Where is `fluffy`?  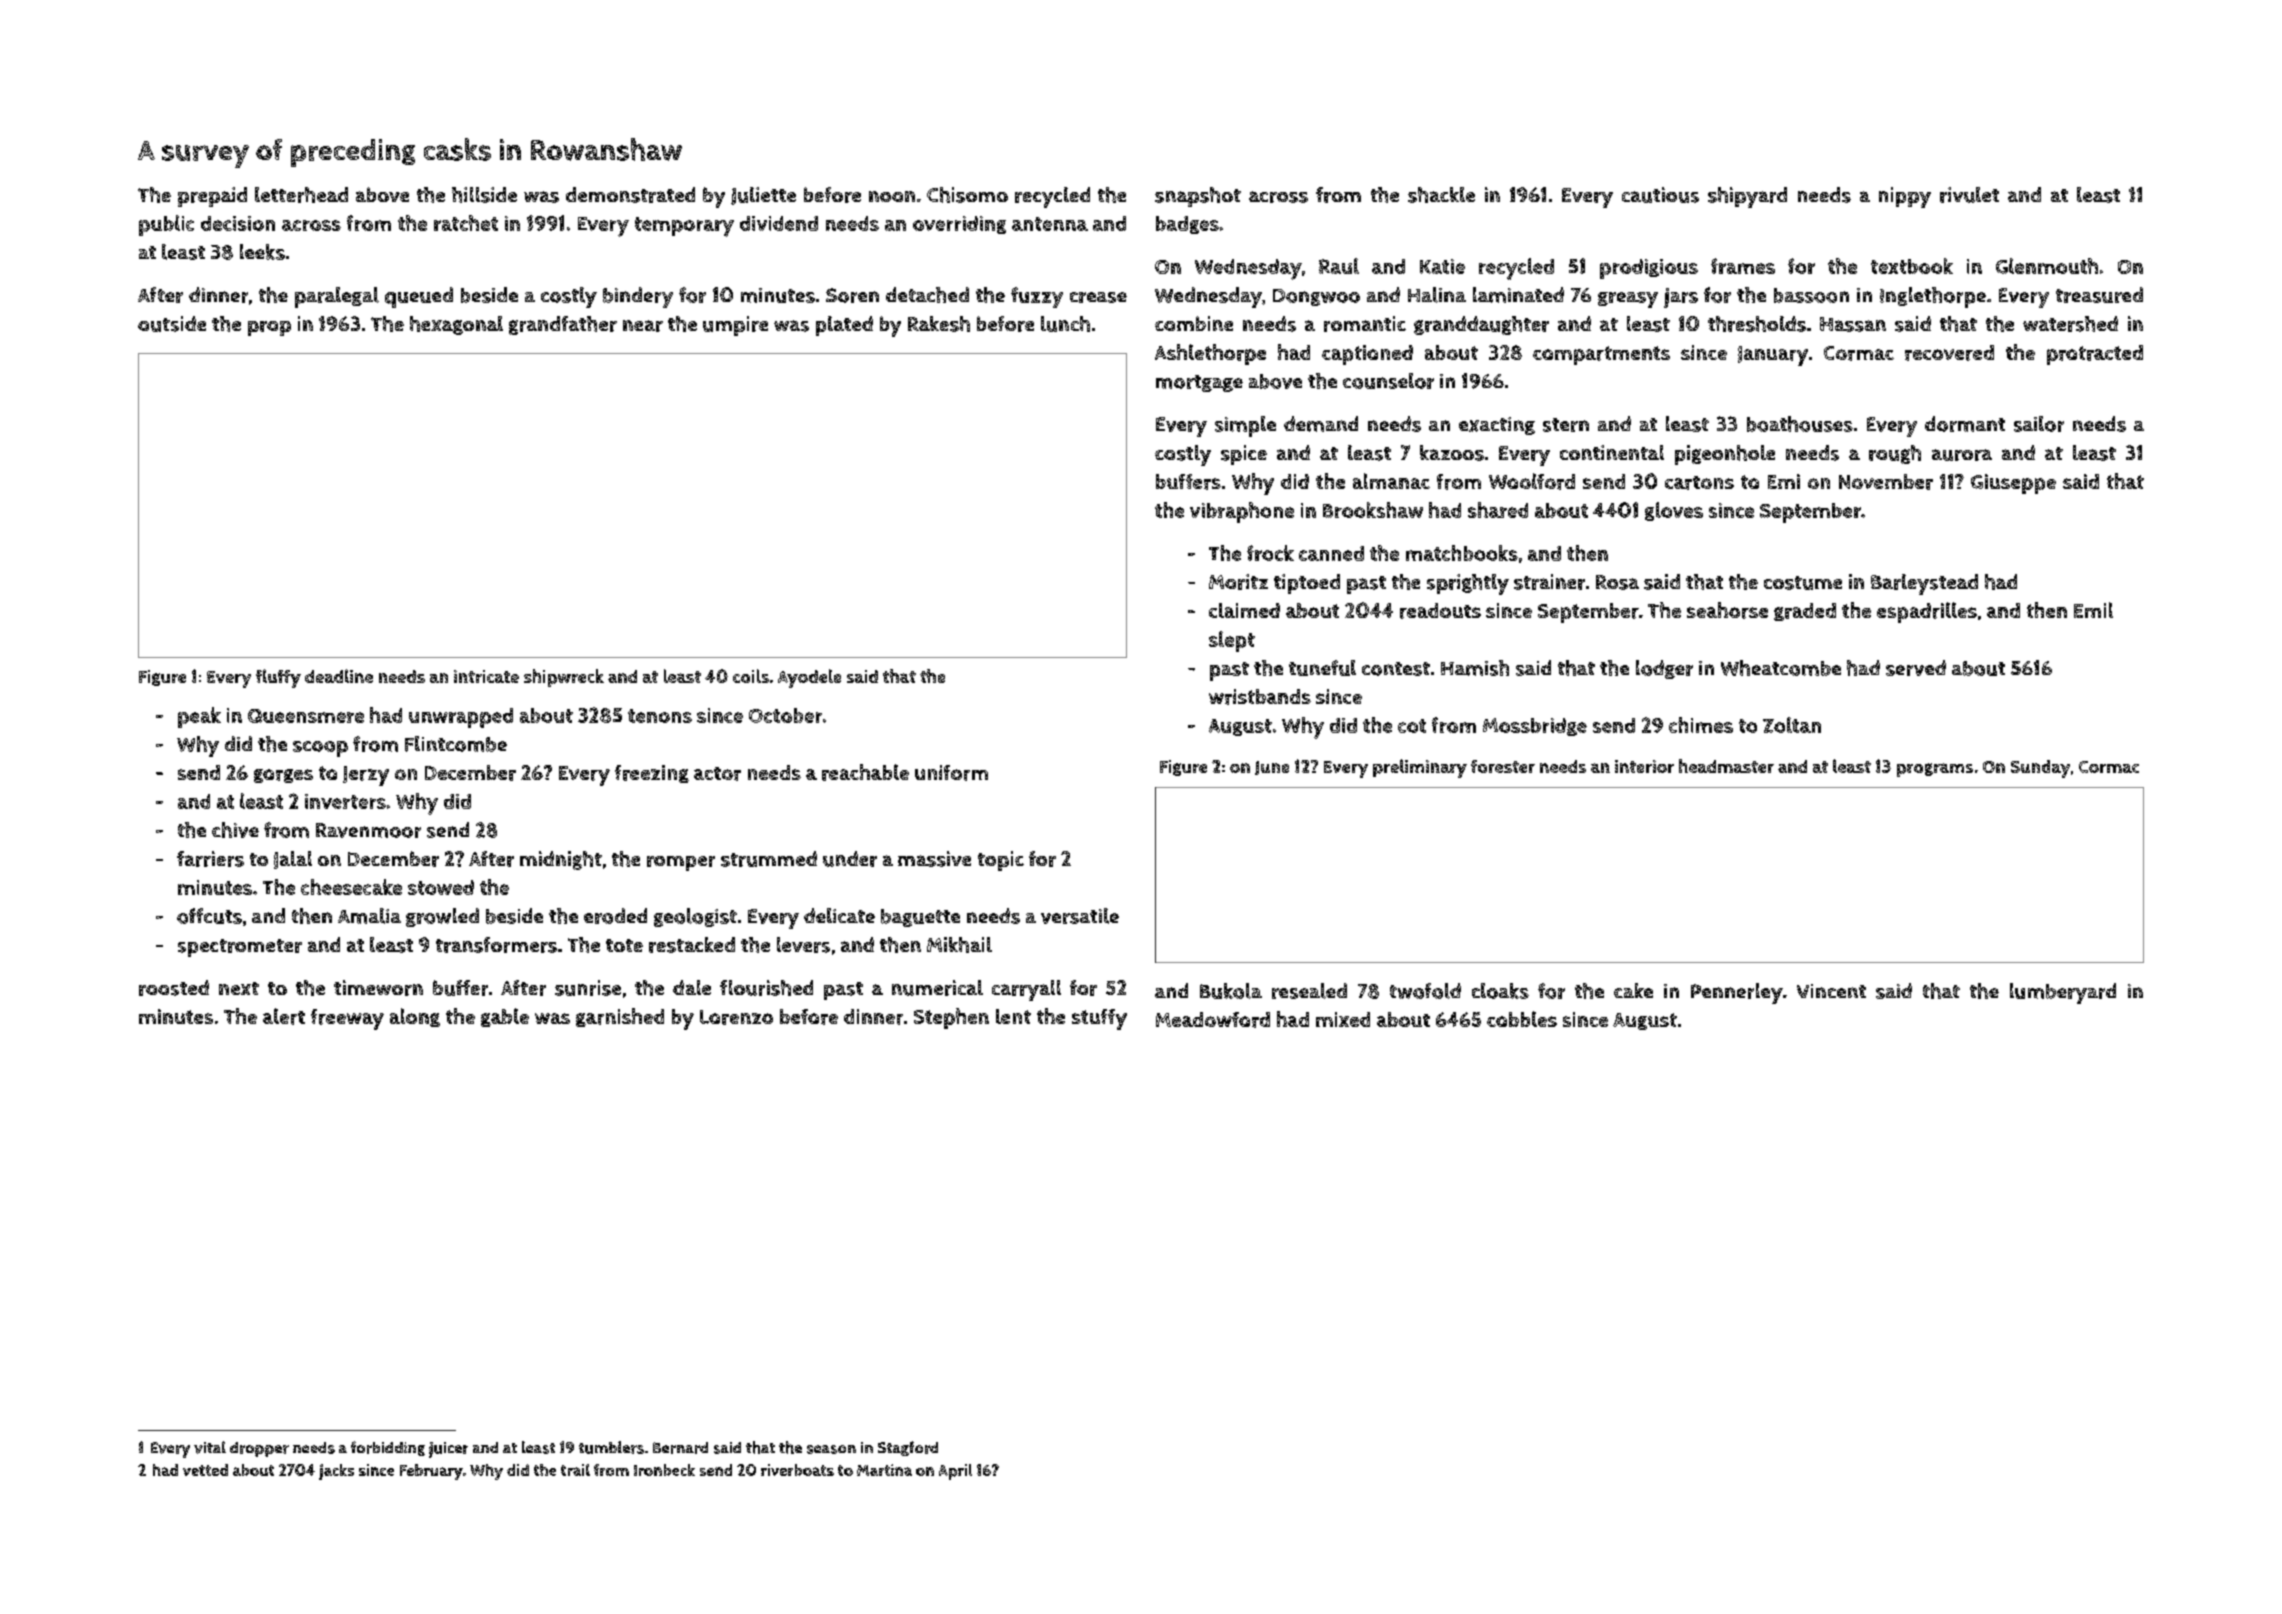 fluffy is located at coordinates (278, 678).
